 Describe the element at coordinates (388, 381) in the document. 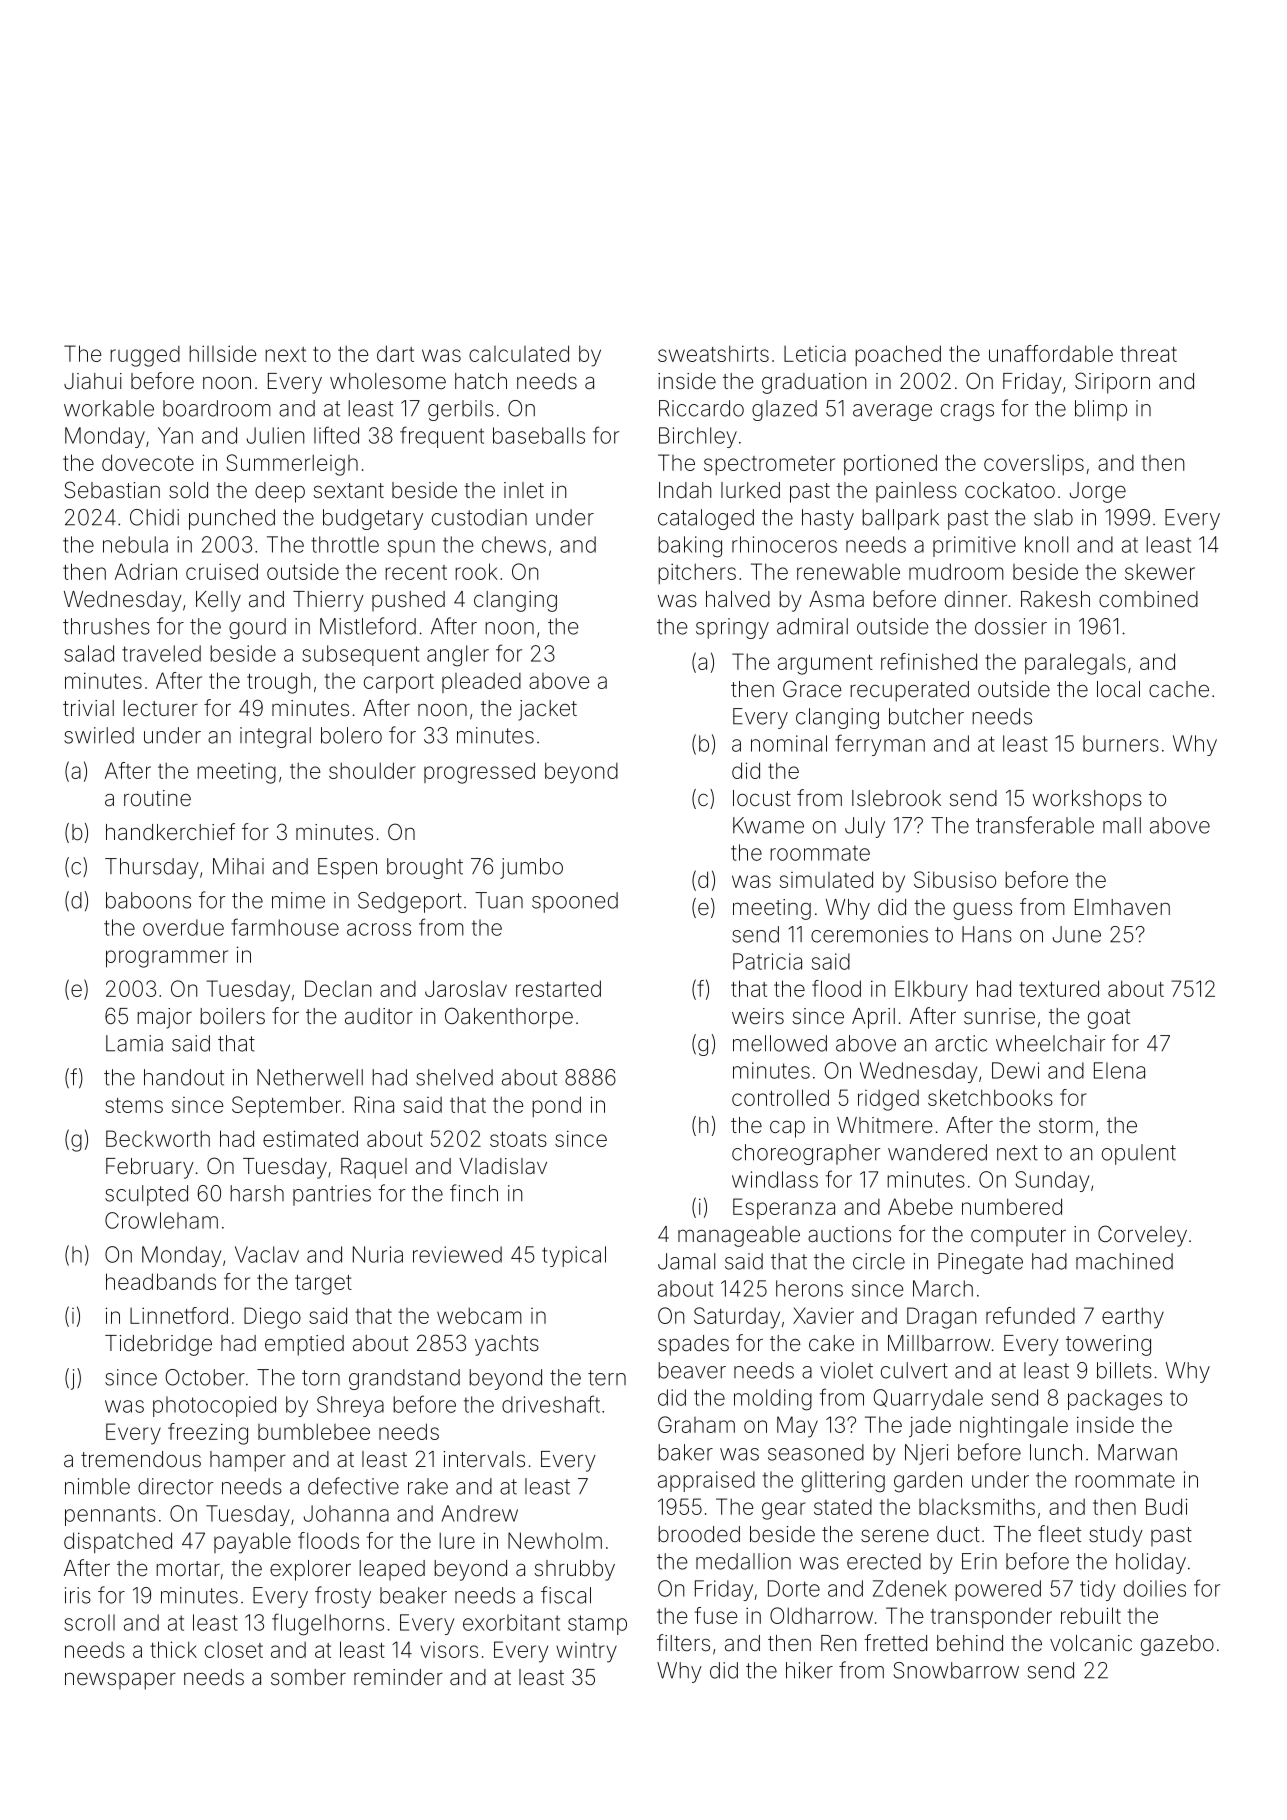

I see `wholesome` at that location.
